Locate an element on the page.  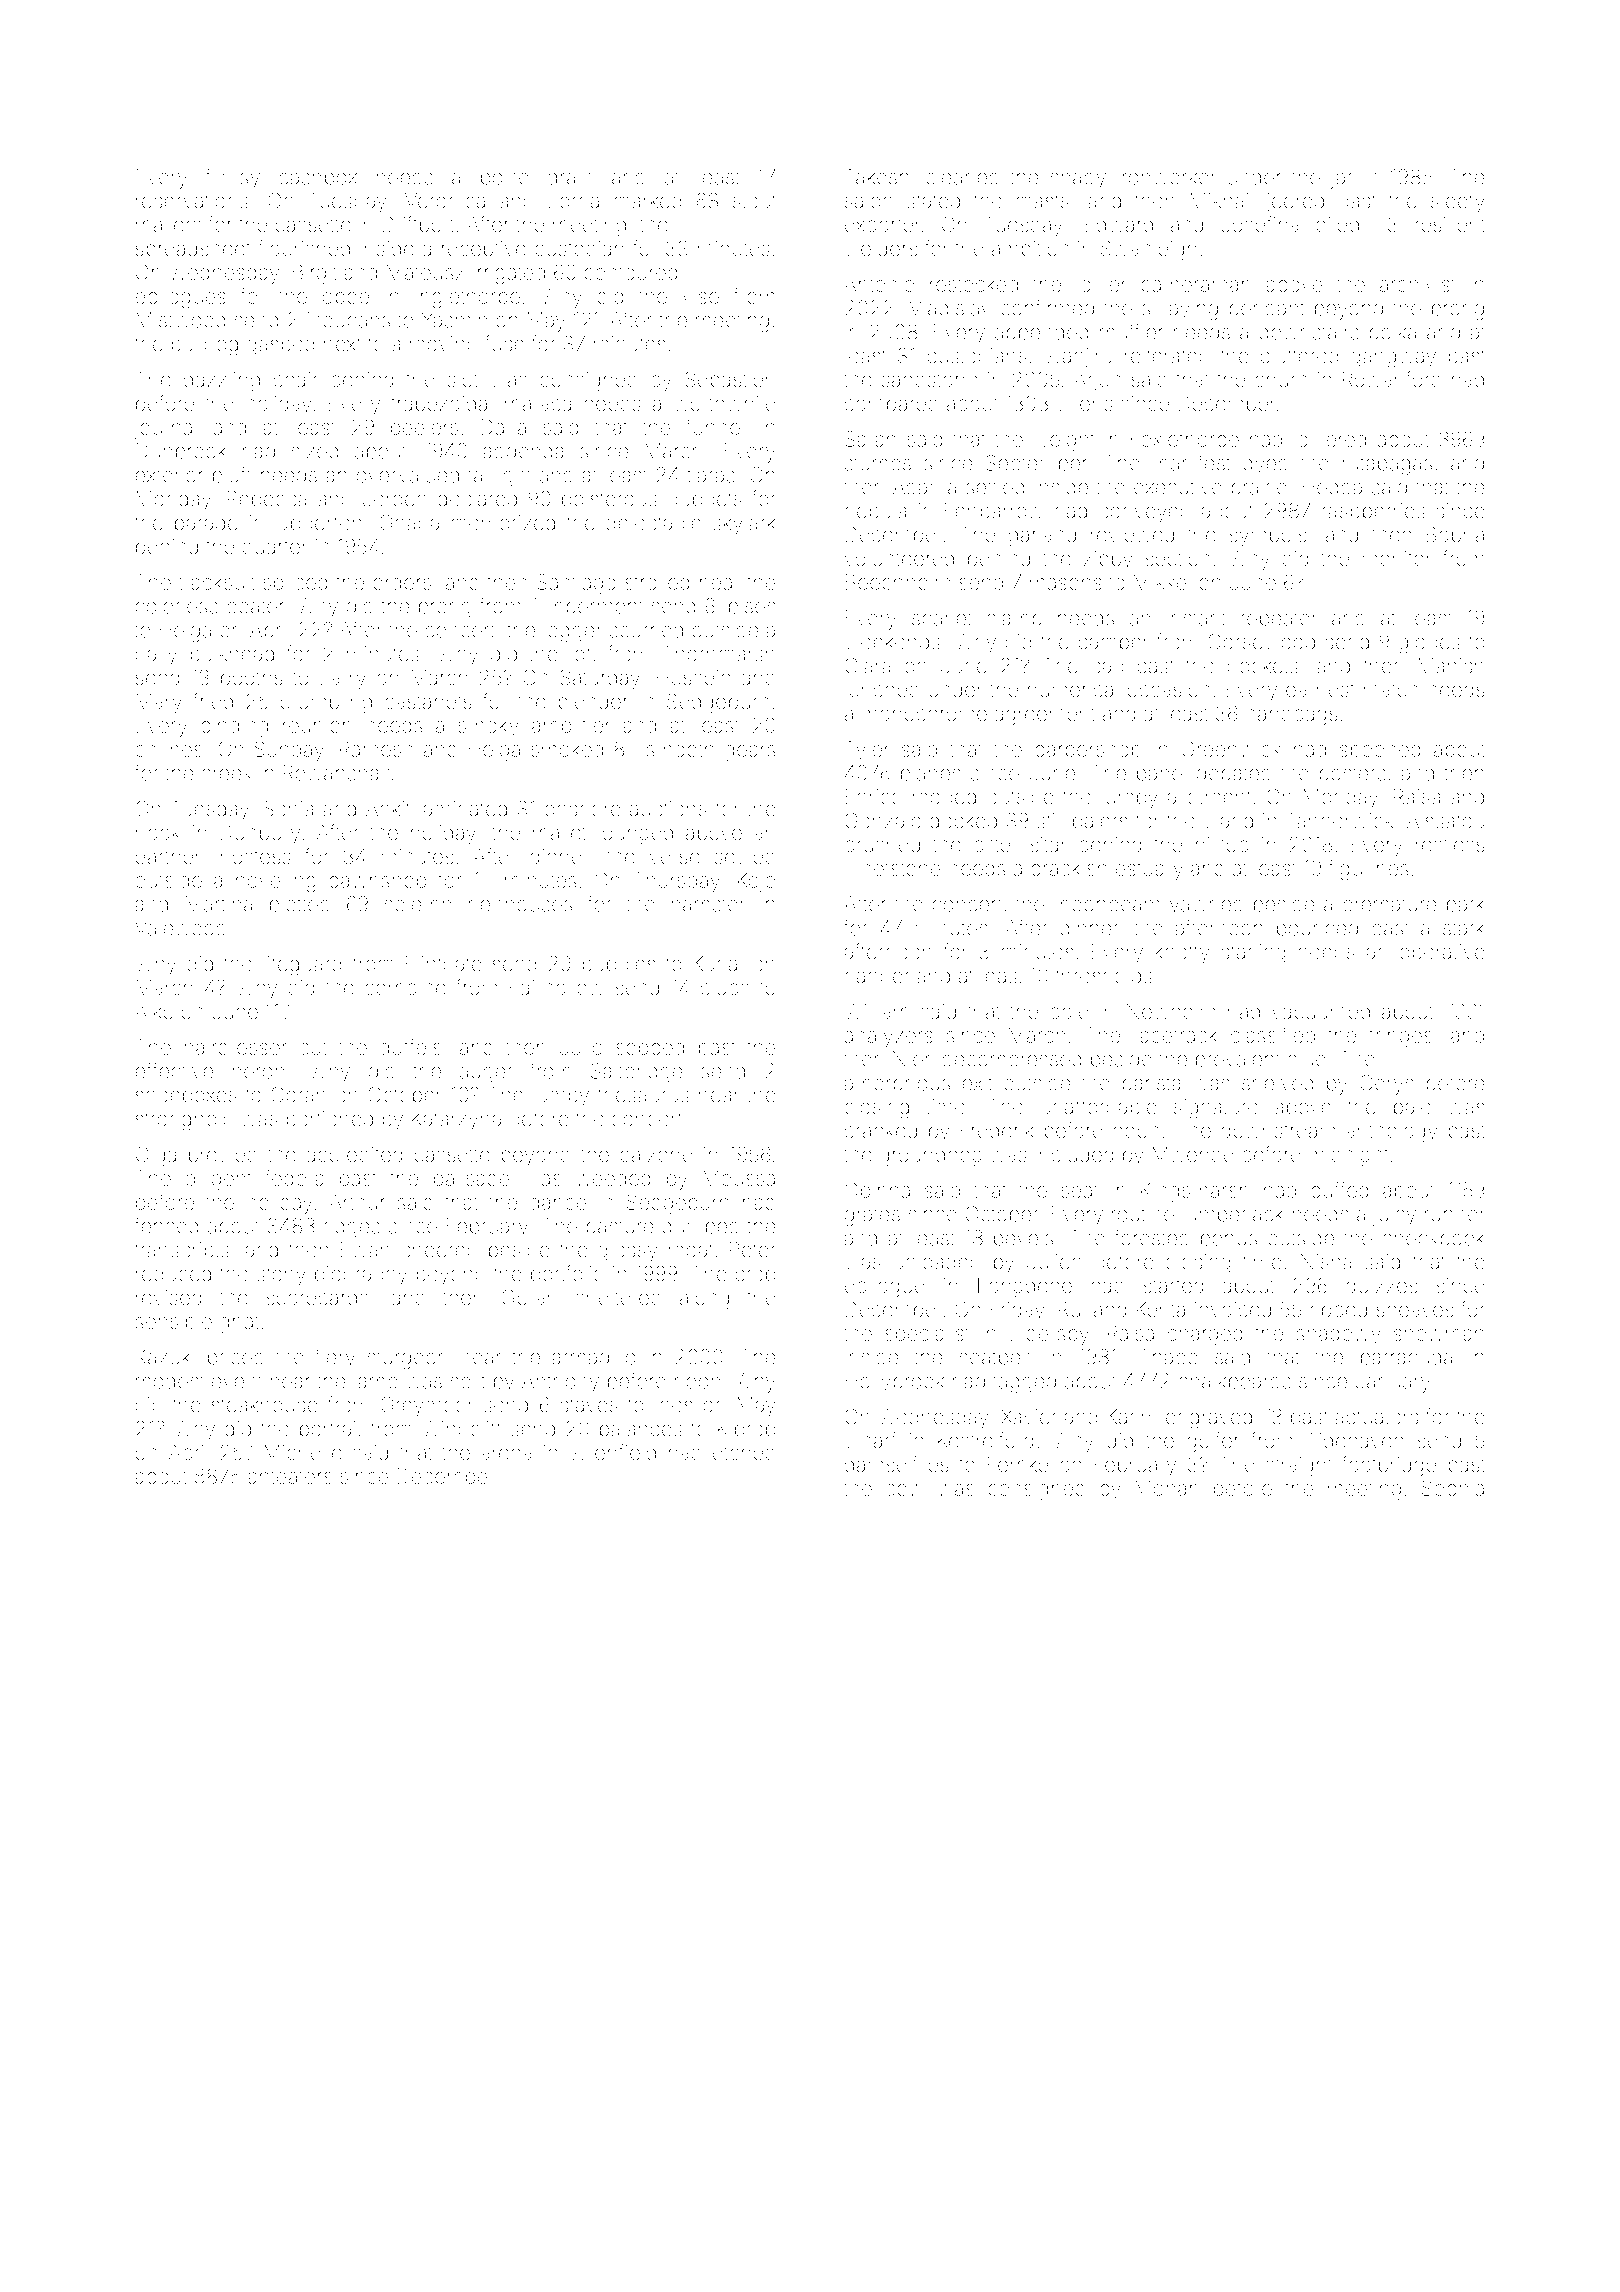
reiterated is located at coordinates (1167, 356).
